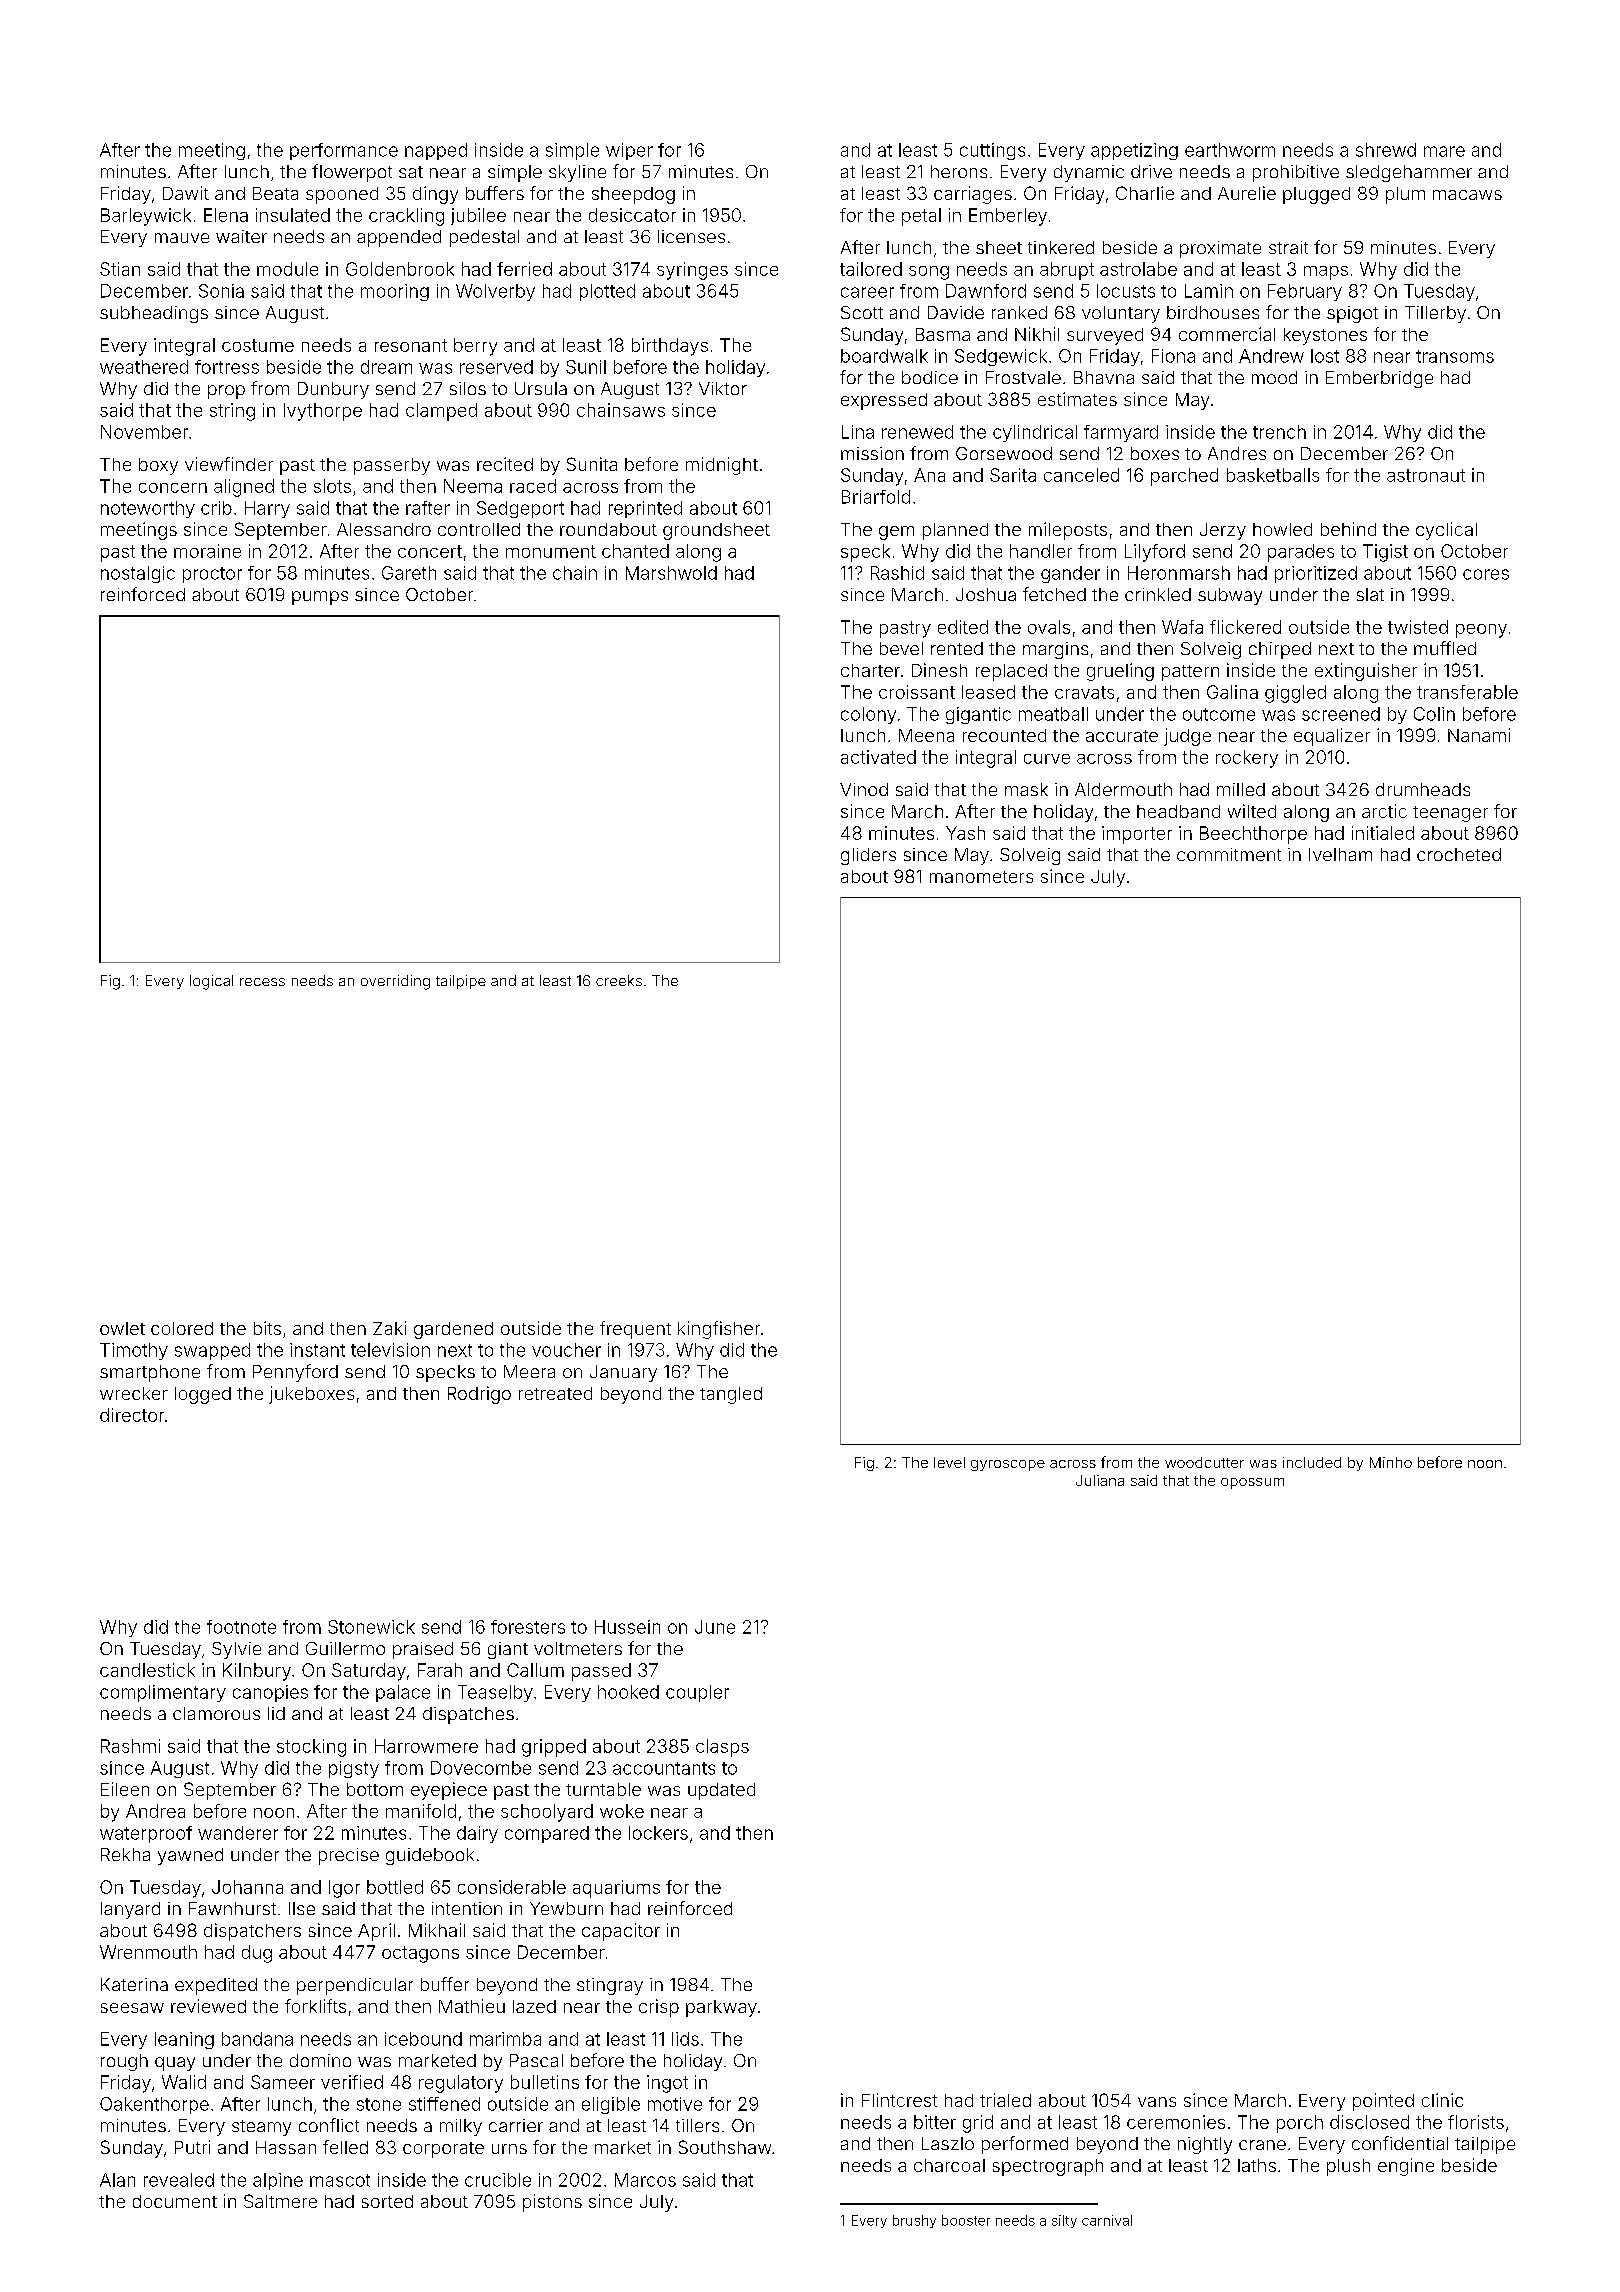 The height and width of the screenshot is (2292, 1620). Describe the element at coordinates (211, 982) in the screenshot. I see `logical` at that location.
